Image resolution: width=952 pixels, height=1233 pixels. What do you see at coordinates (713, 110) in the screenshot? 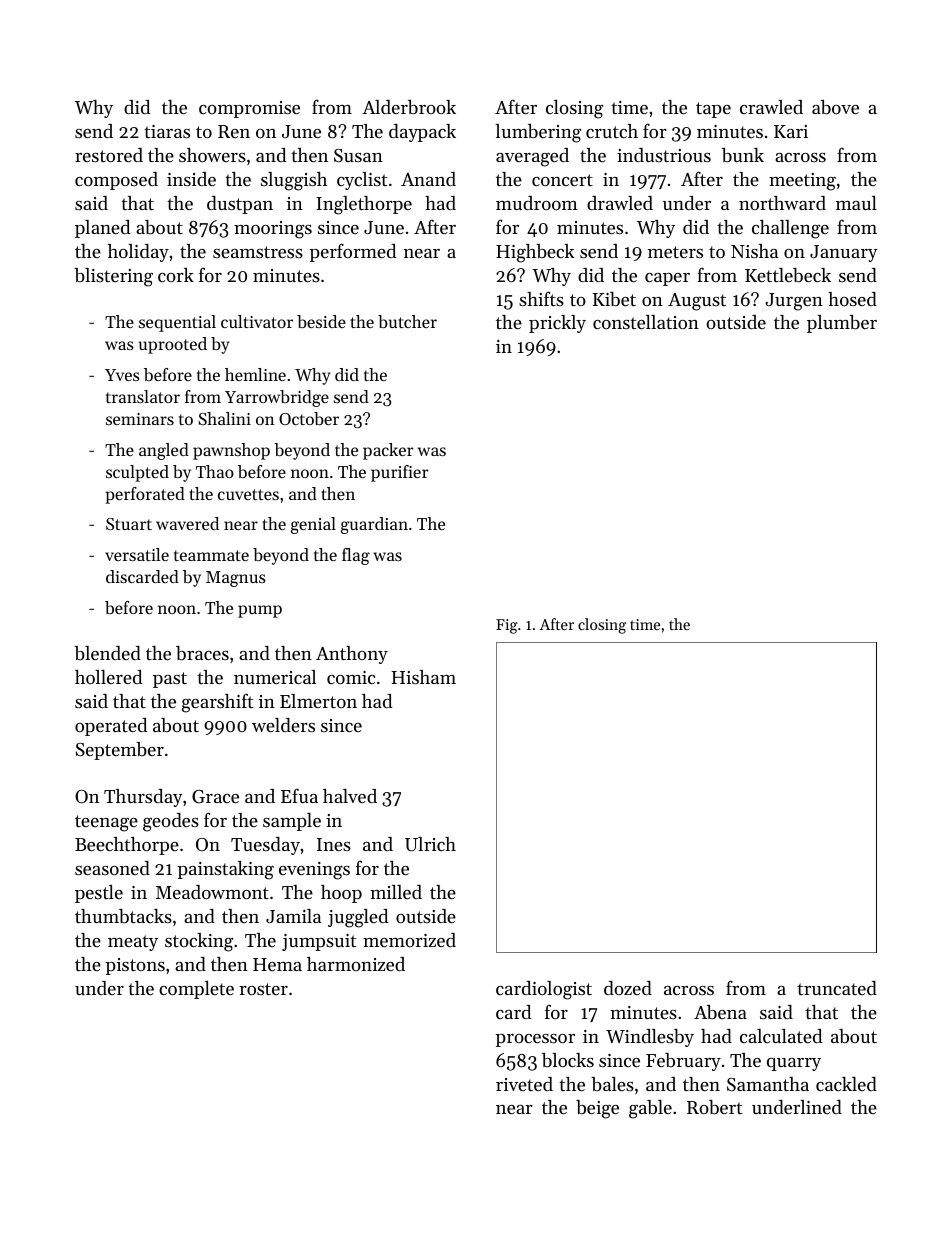
I see `tape` at bounding box center [713, 110].
